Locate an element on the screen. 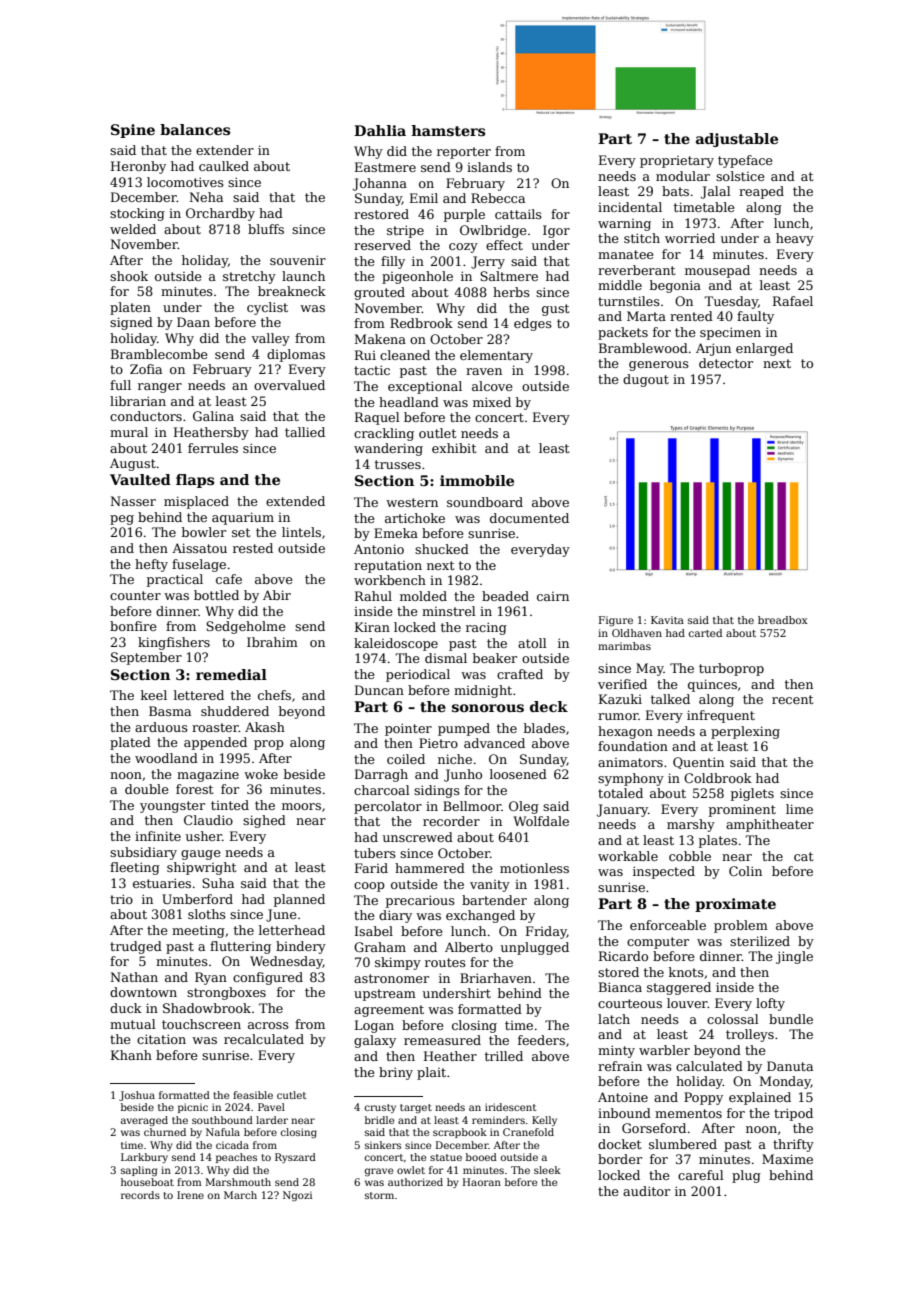  perplexing is located at coordinates (745, 732).
